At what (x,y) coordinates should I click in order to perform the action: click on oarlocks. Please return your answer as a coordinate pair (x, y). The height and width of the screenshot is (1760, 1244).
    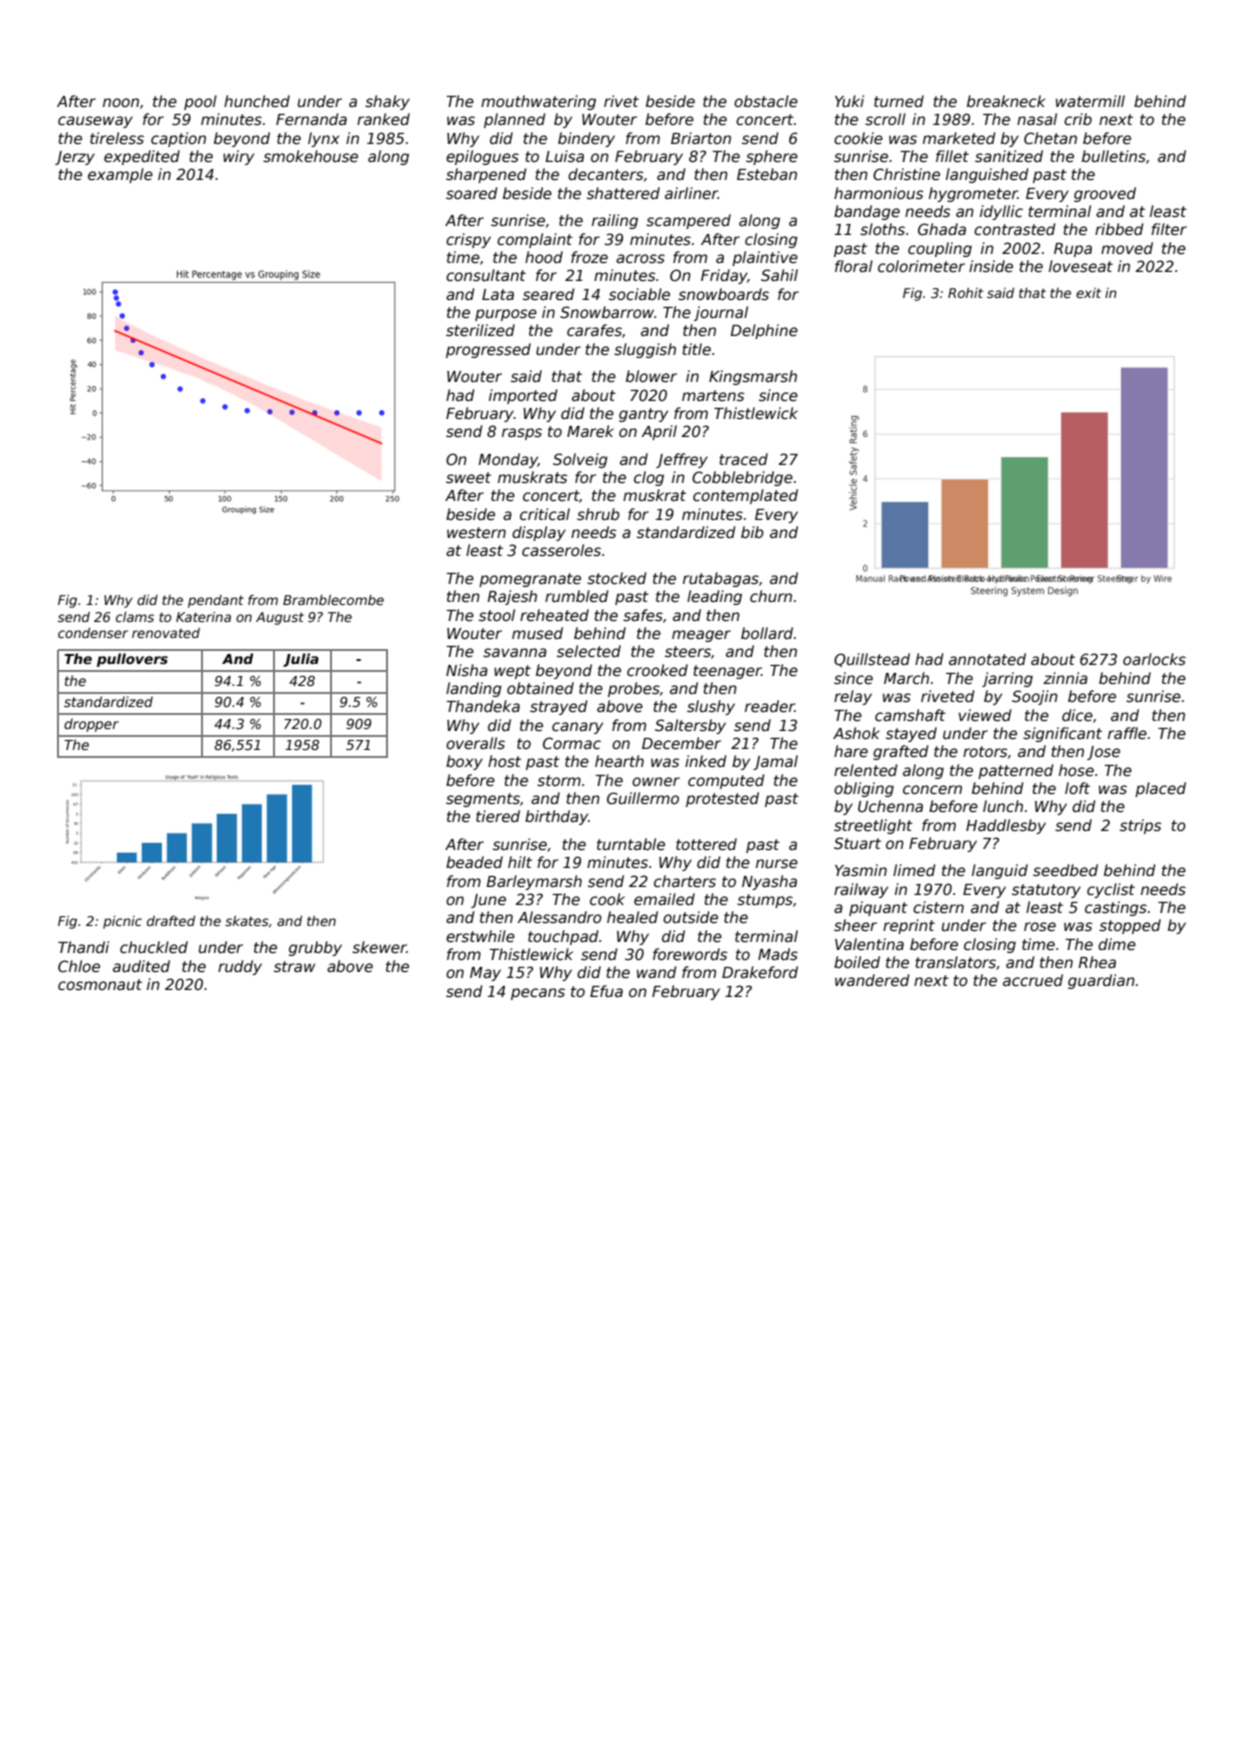
    Looking at the image, I should click on (1154, 659).
